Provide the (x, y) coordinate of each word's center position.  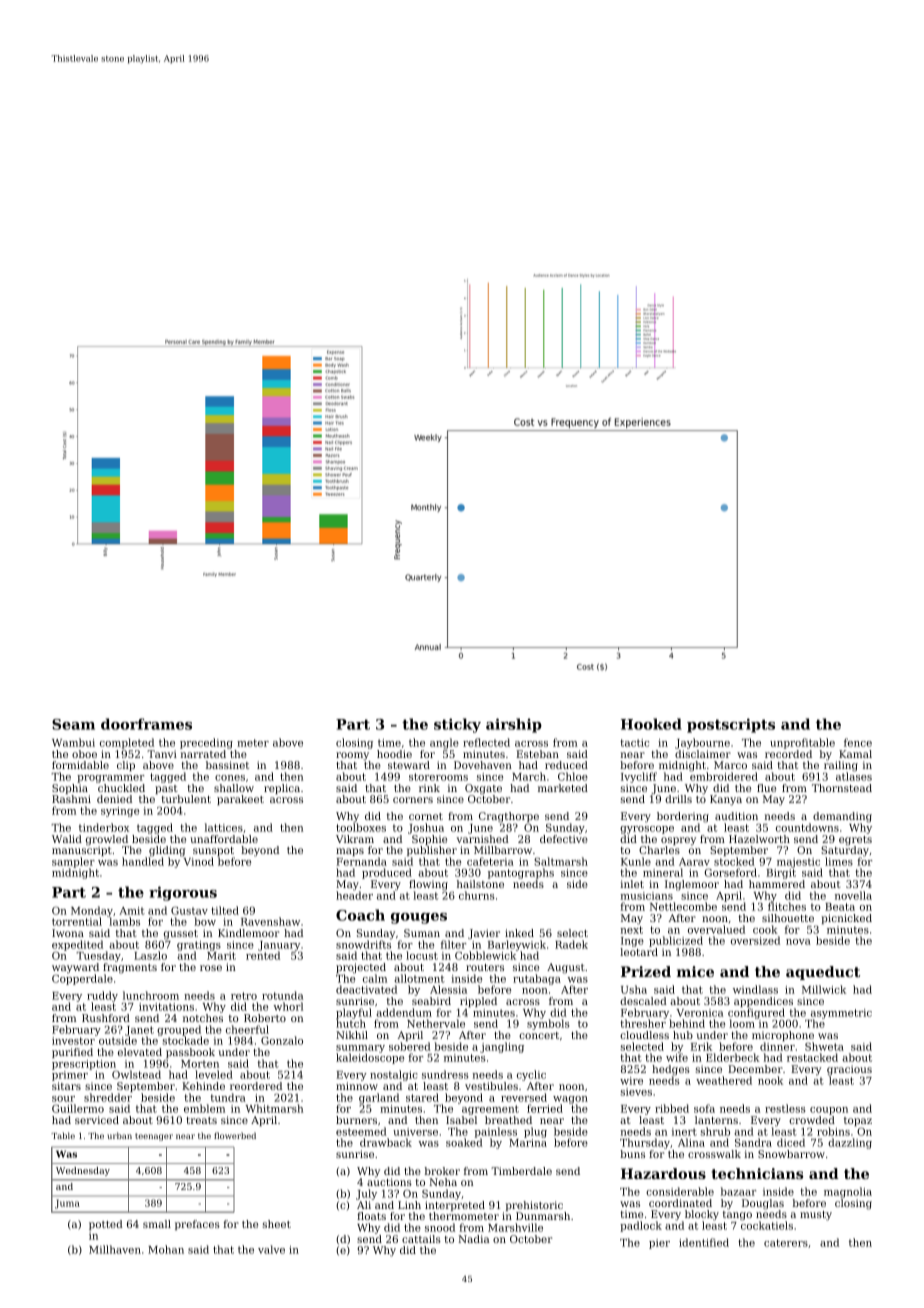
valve (271, 1249)
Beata (840, 907)
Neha (443, 1182)
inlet (632, 884)
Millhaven (115, 1249)
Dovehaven (483, 765)
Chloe (573, 776)
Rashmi (71, 799)
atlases (854, 776)
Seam (73, 724)
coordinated (680, 1203)
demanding (842, 817)
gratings (199, 946)
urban (119, 1135)
